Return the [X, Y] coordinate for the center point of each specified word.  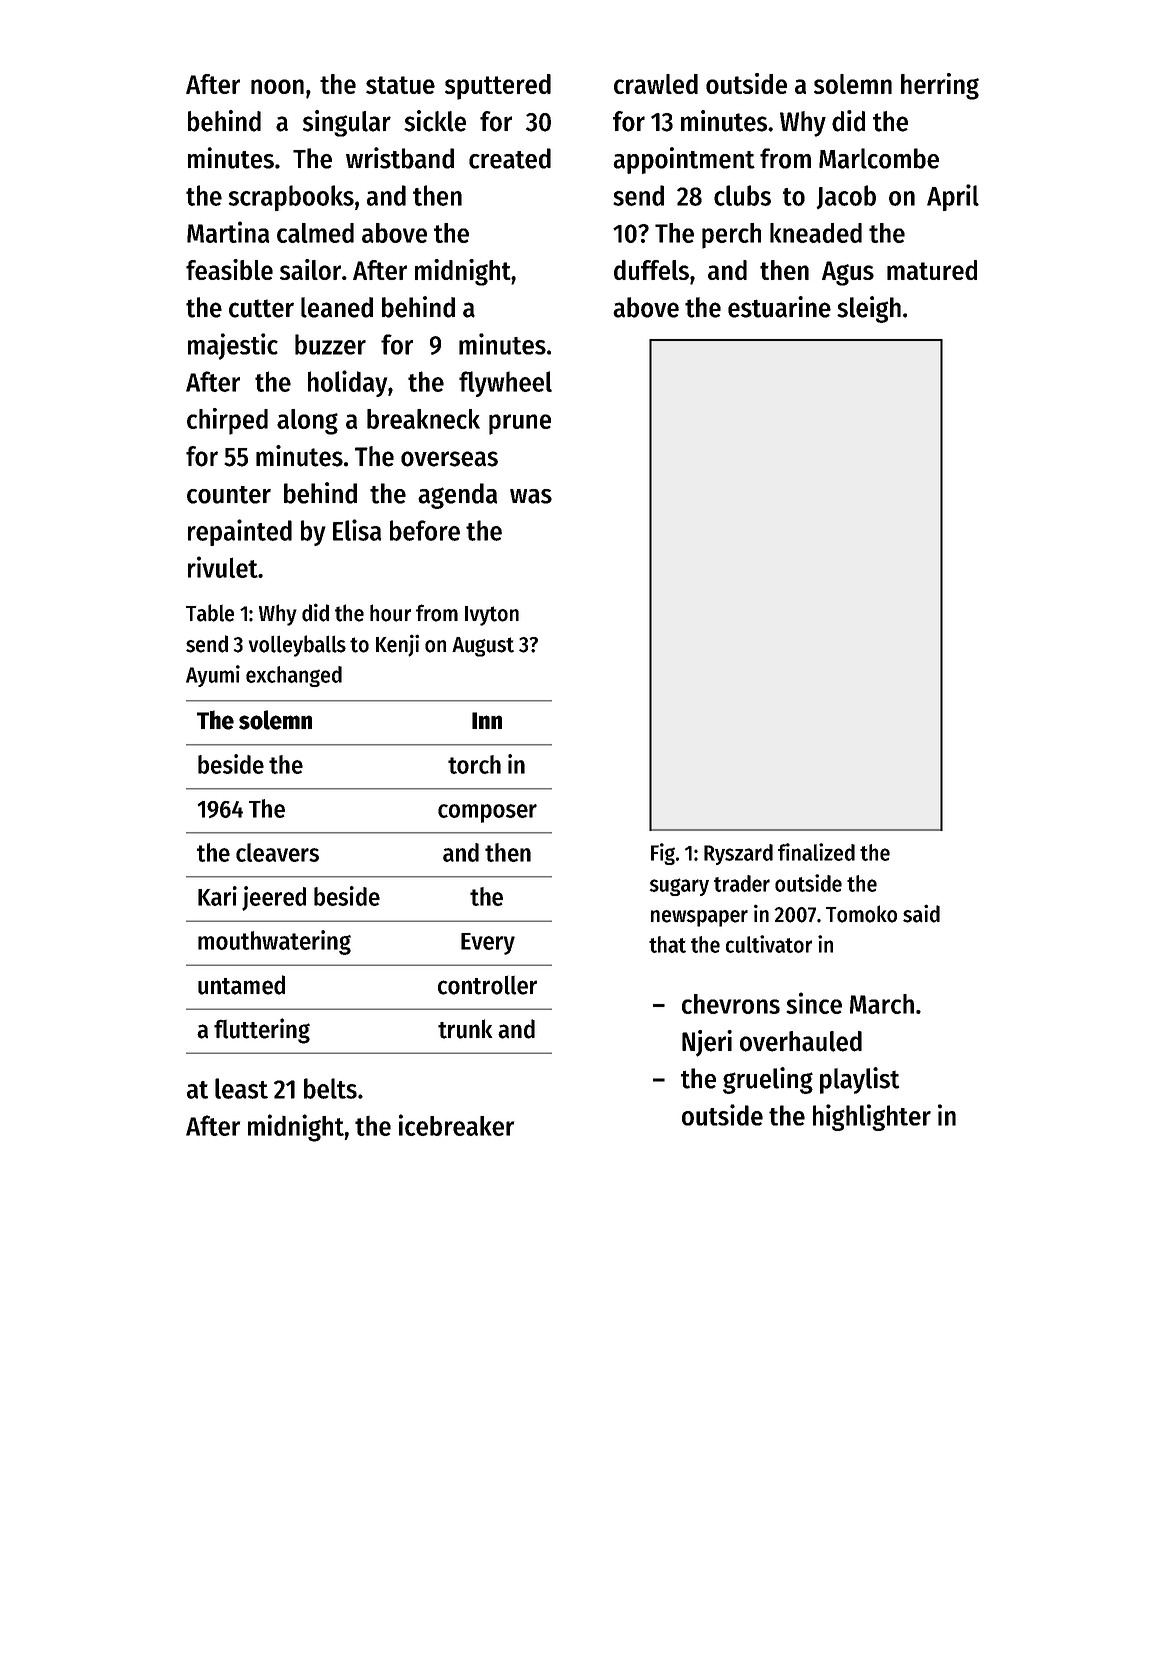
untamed [241, 985]
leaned [337, 307]
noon [277, 86]
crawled [656, 84]
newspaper [699, 918]
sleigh [869, 309]
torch [474, 764]
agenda [457, 496]
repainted [240, 532]
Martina [228, 232]
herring [940, 86]
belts [330, 1088]
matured [932, 270]
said [921, 913]
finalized [816, 852]
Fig [663, 854]
